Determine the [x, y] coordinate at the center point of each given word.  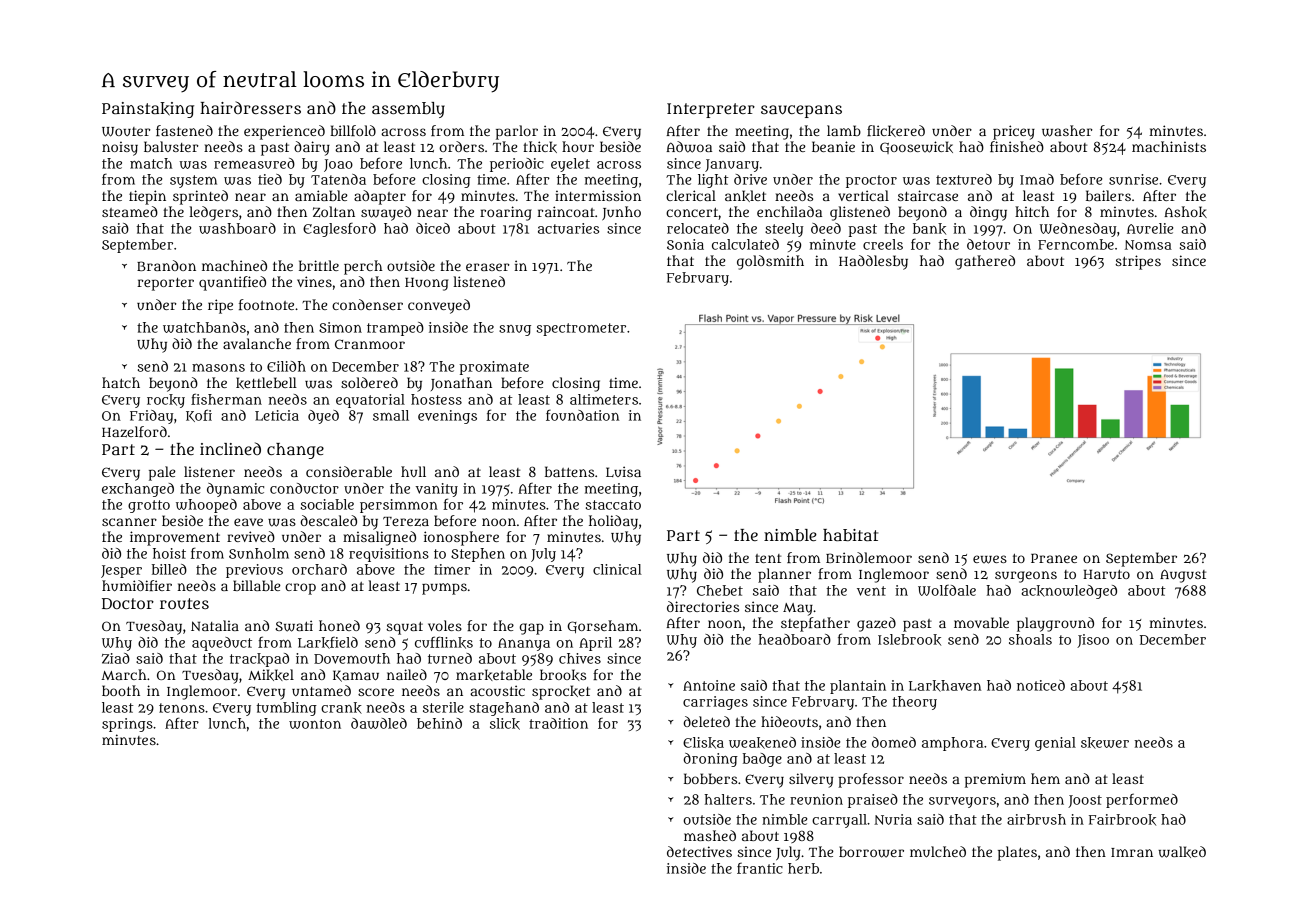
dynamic [235, 490]
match [151, 163]
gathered [985, 262]
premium [995, 780]
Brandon [166, 265]
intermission [598, 195]
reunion [816, 799]
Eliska [703, 743]
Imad [1037, 179]
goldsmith [770, 262]
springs [127, 725]
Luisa [623, 471]
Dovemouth [352, 658]
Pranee [1054, 558]
